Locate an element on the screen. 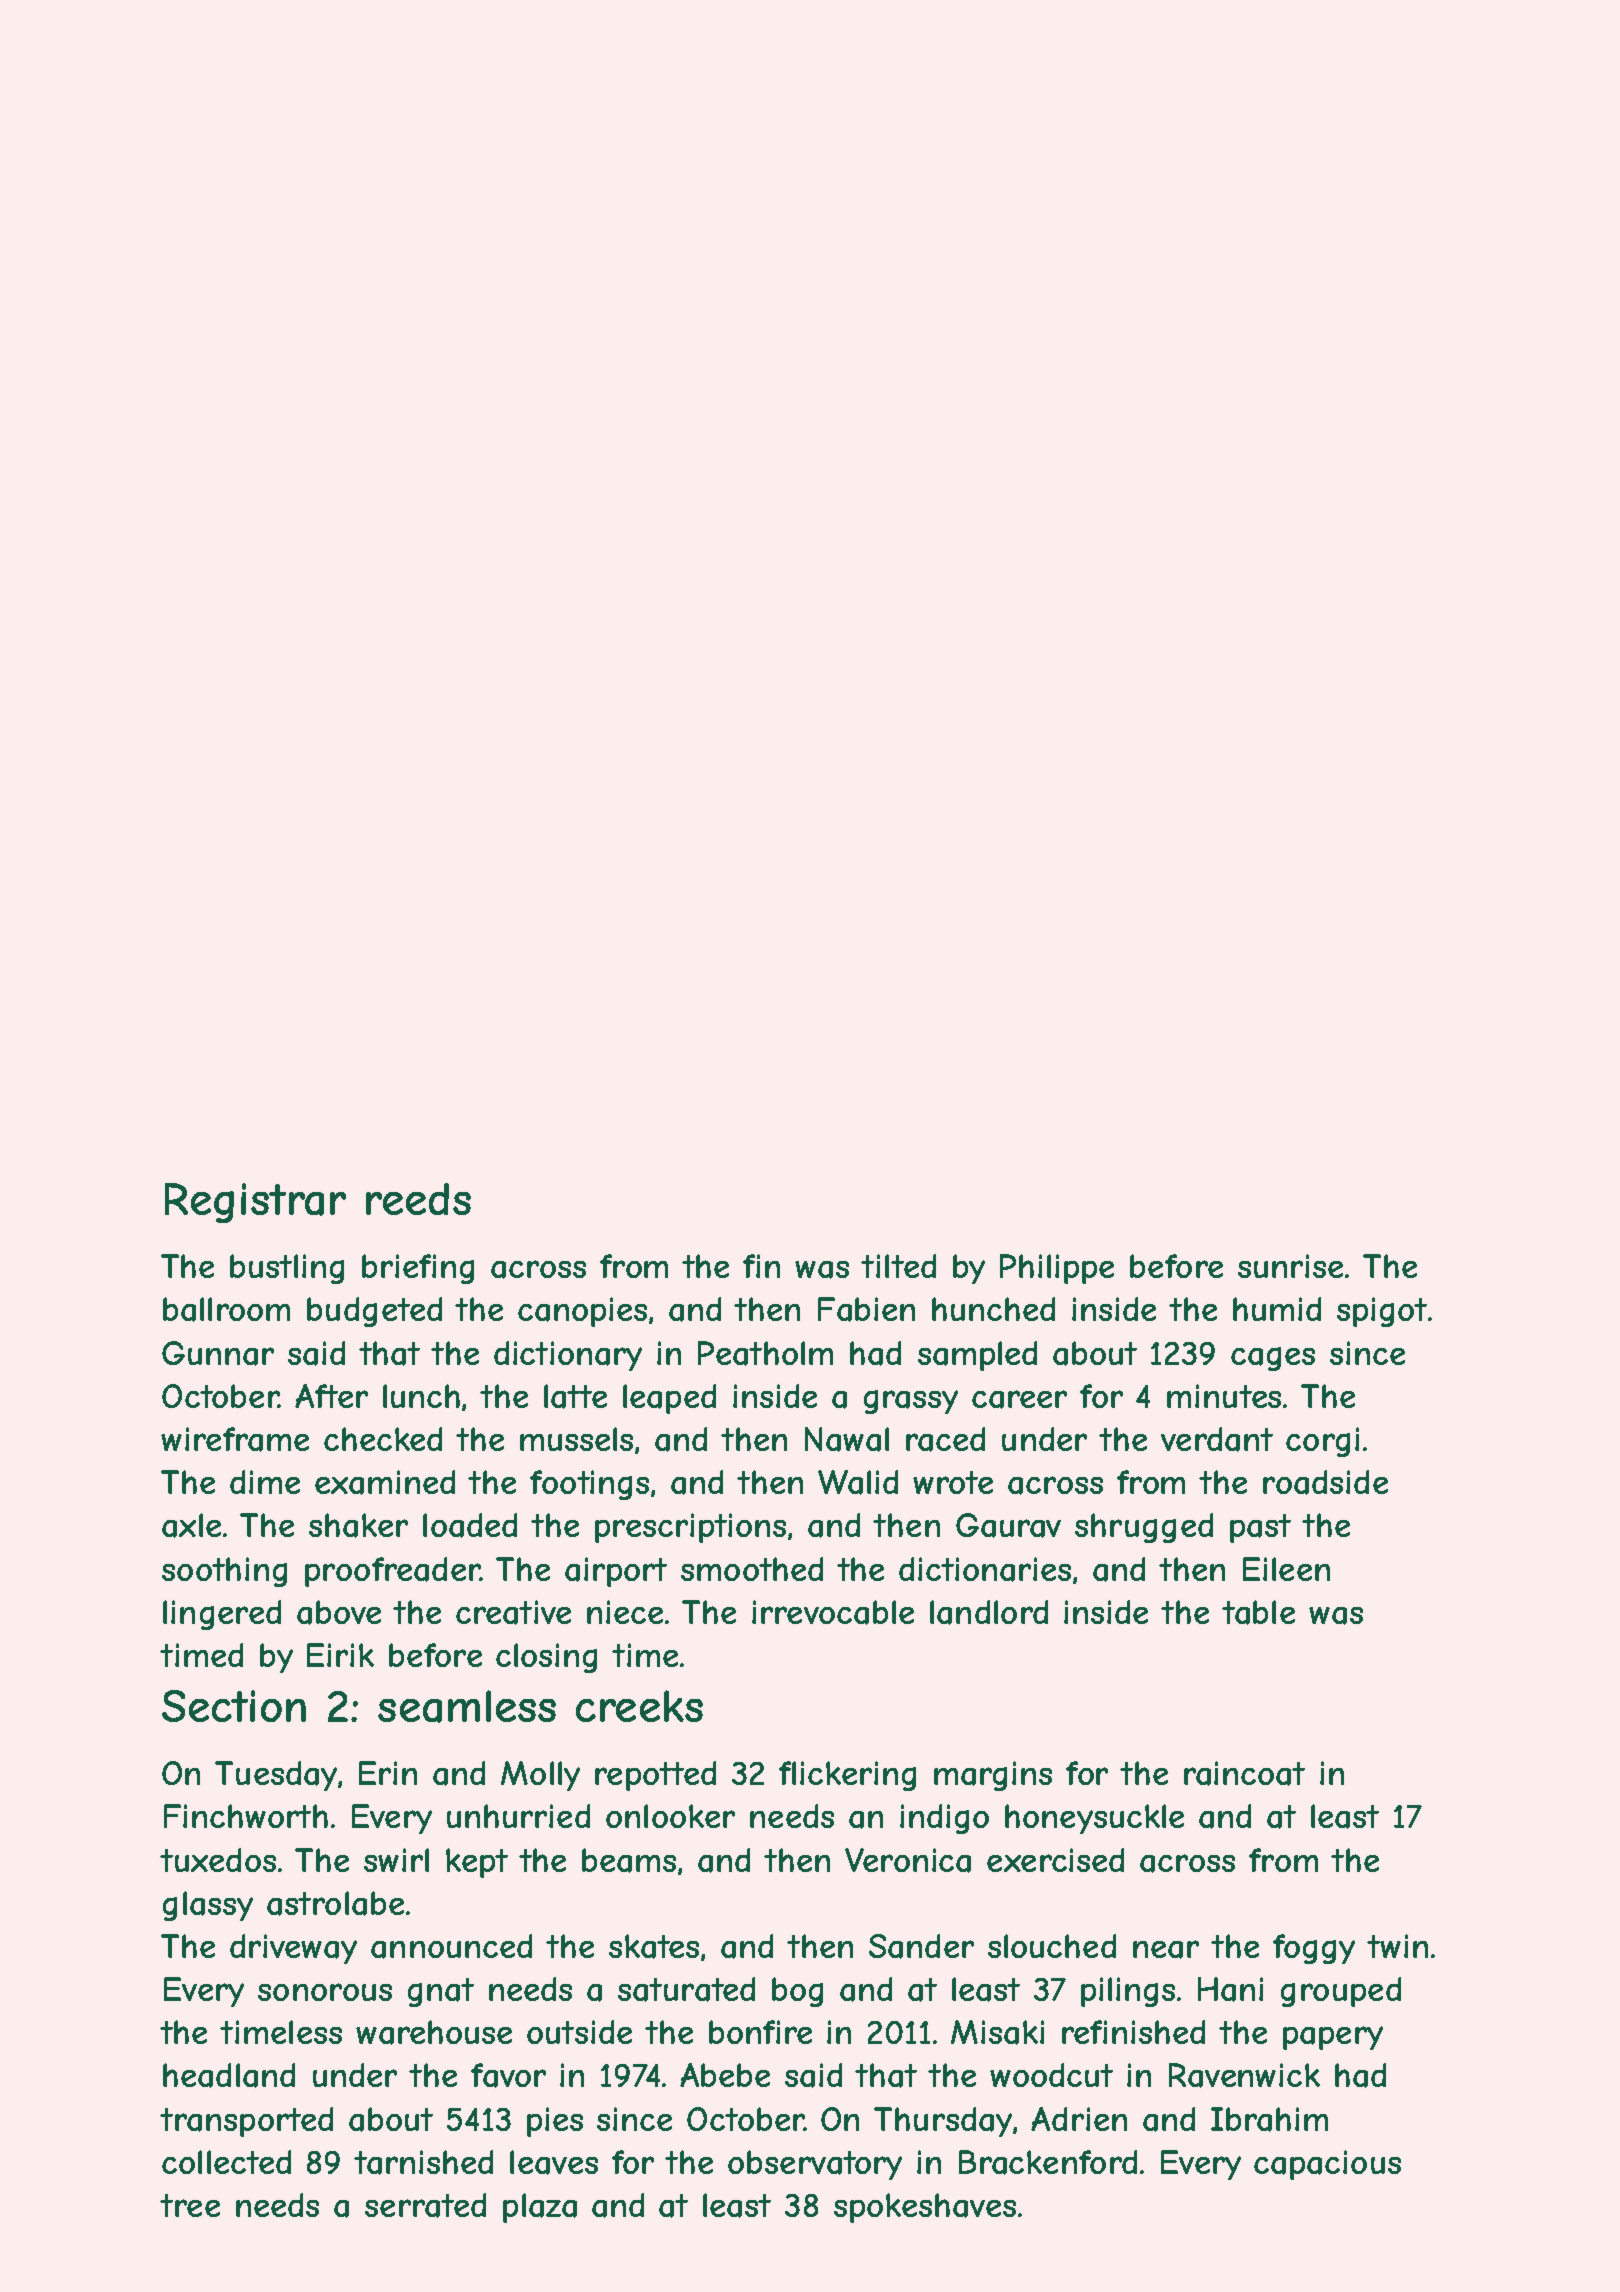 This screenshot has width=1620, height=2292. cages is located at coordinates (1273, 1359).
